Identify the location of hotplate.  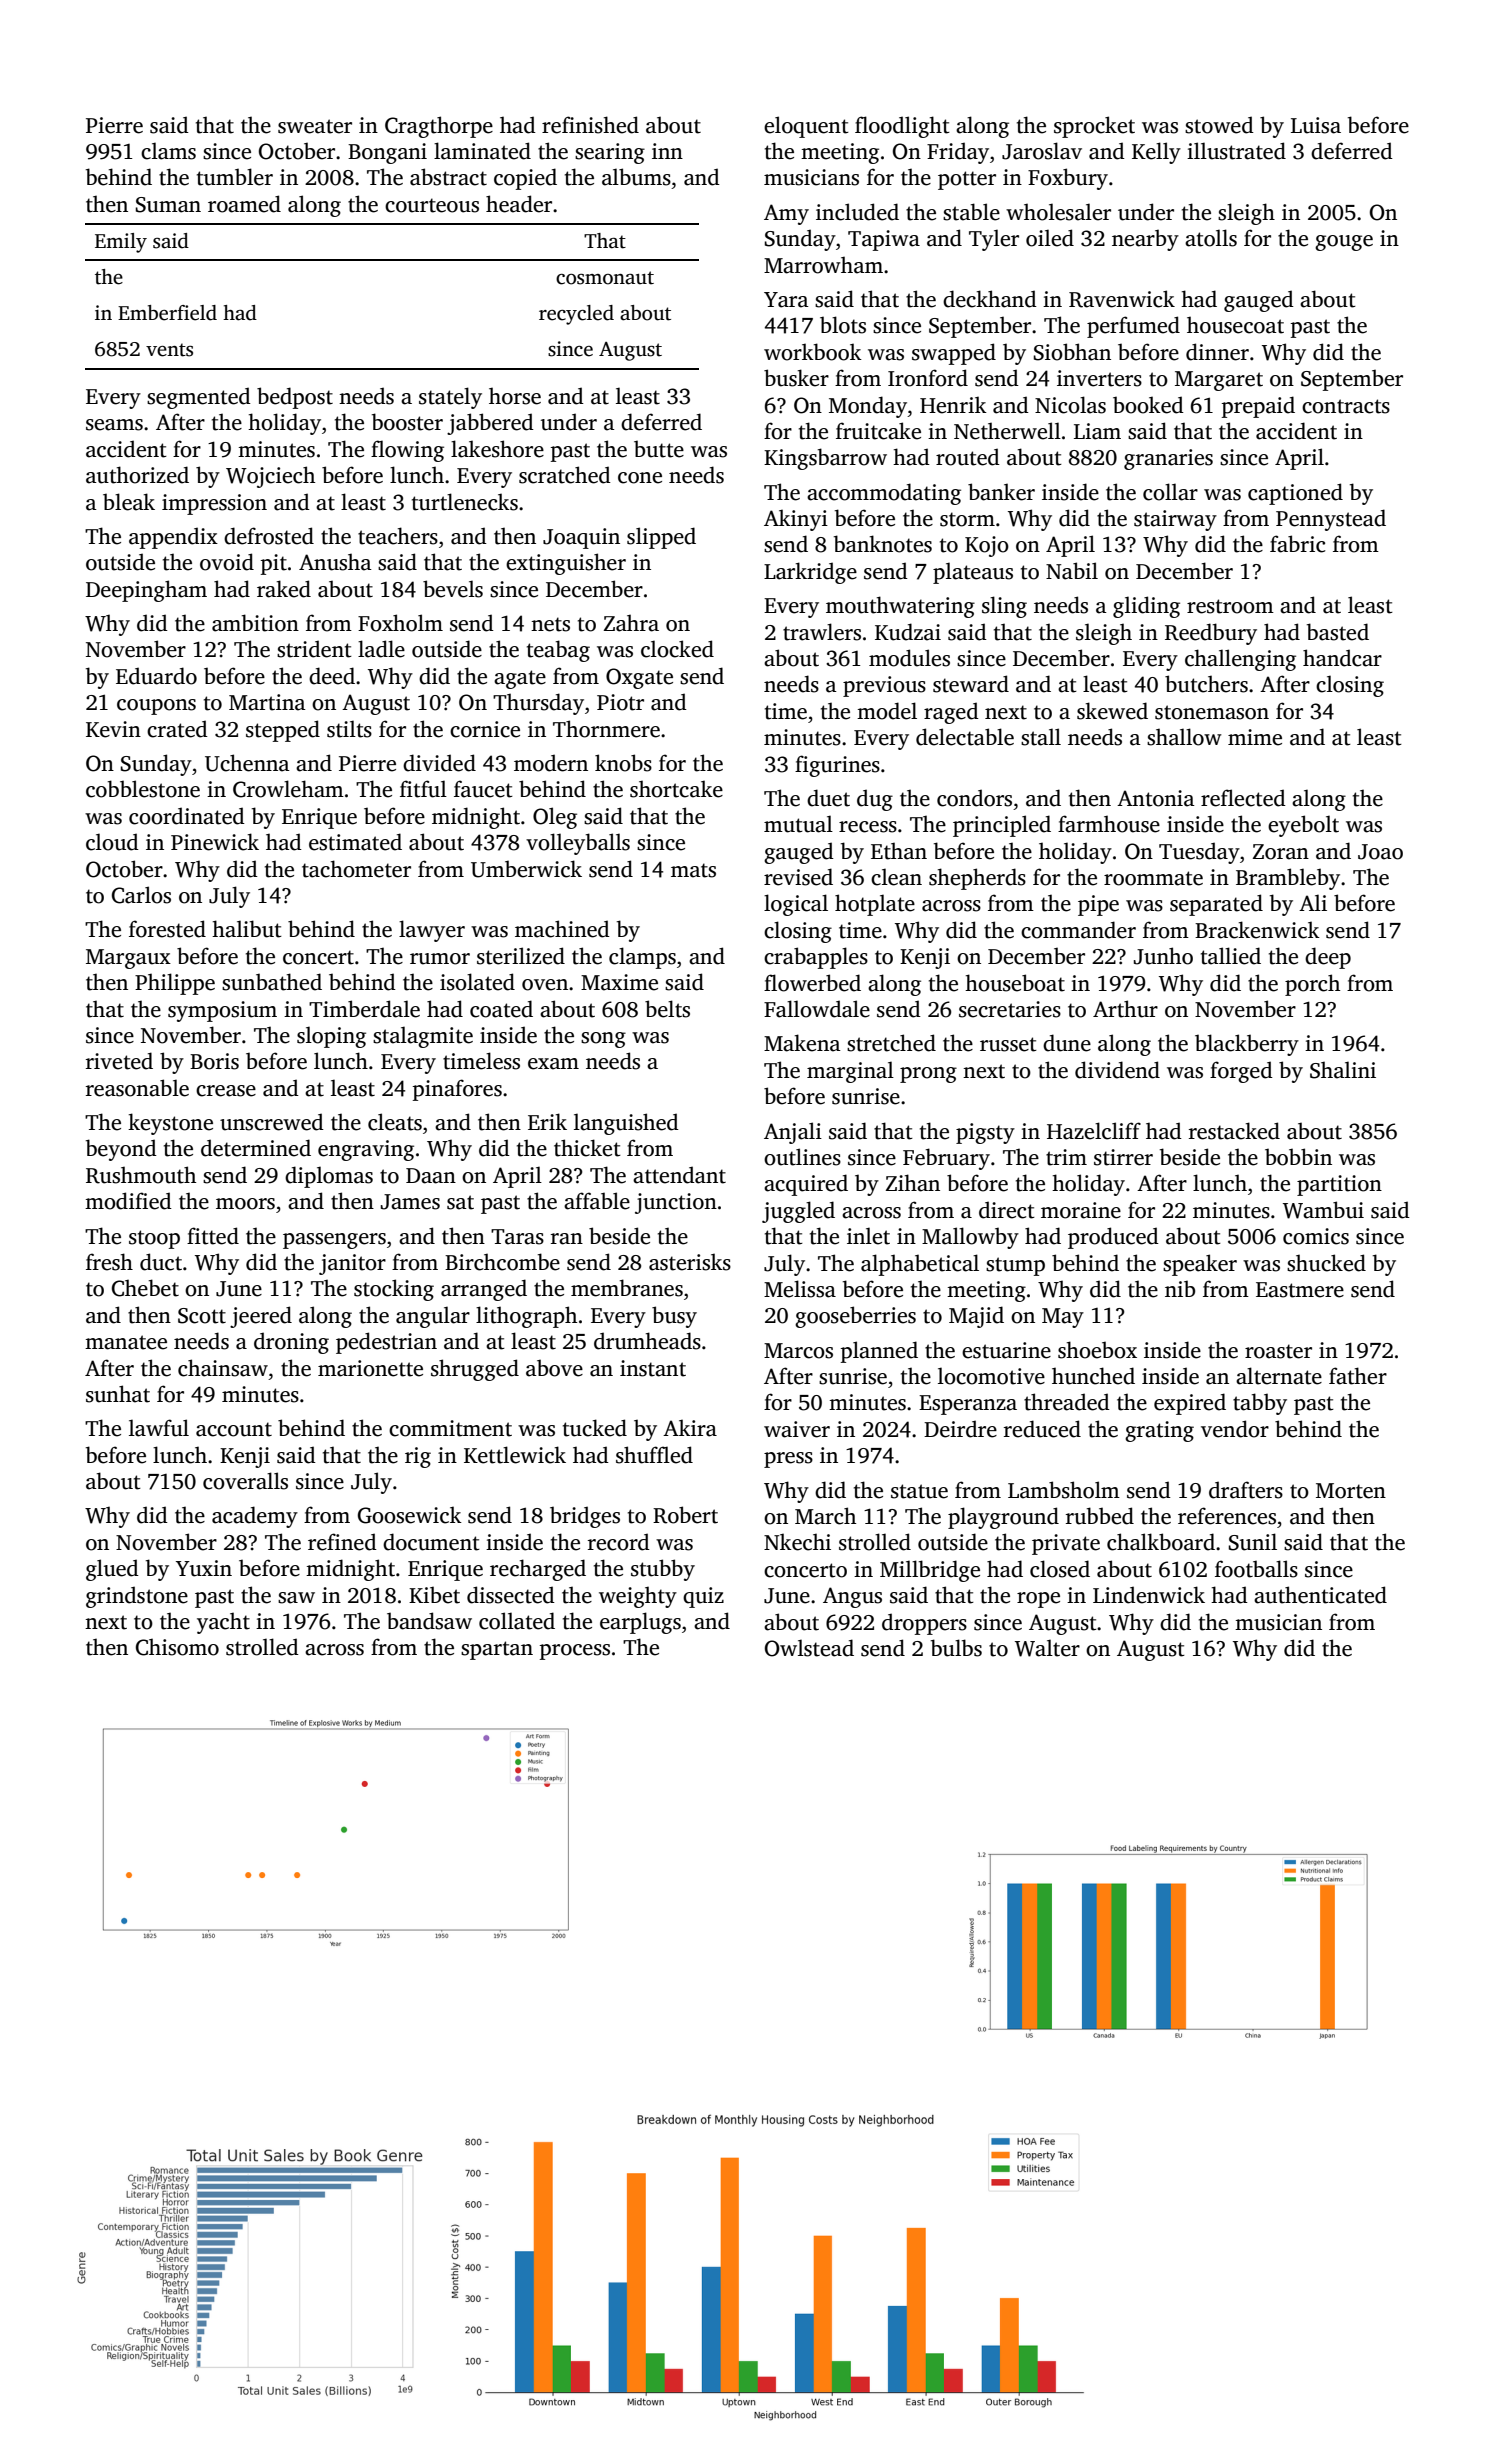
(875, 905).
